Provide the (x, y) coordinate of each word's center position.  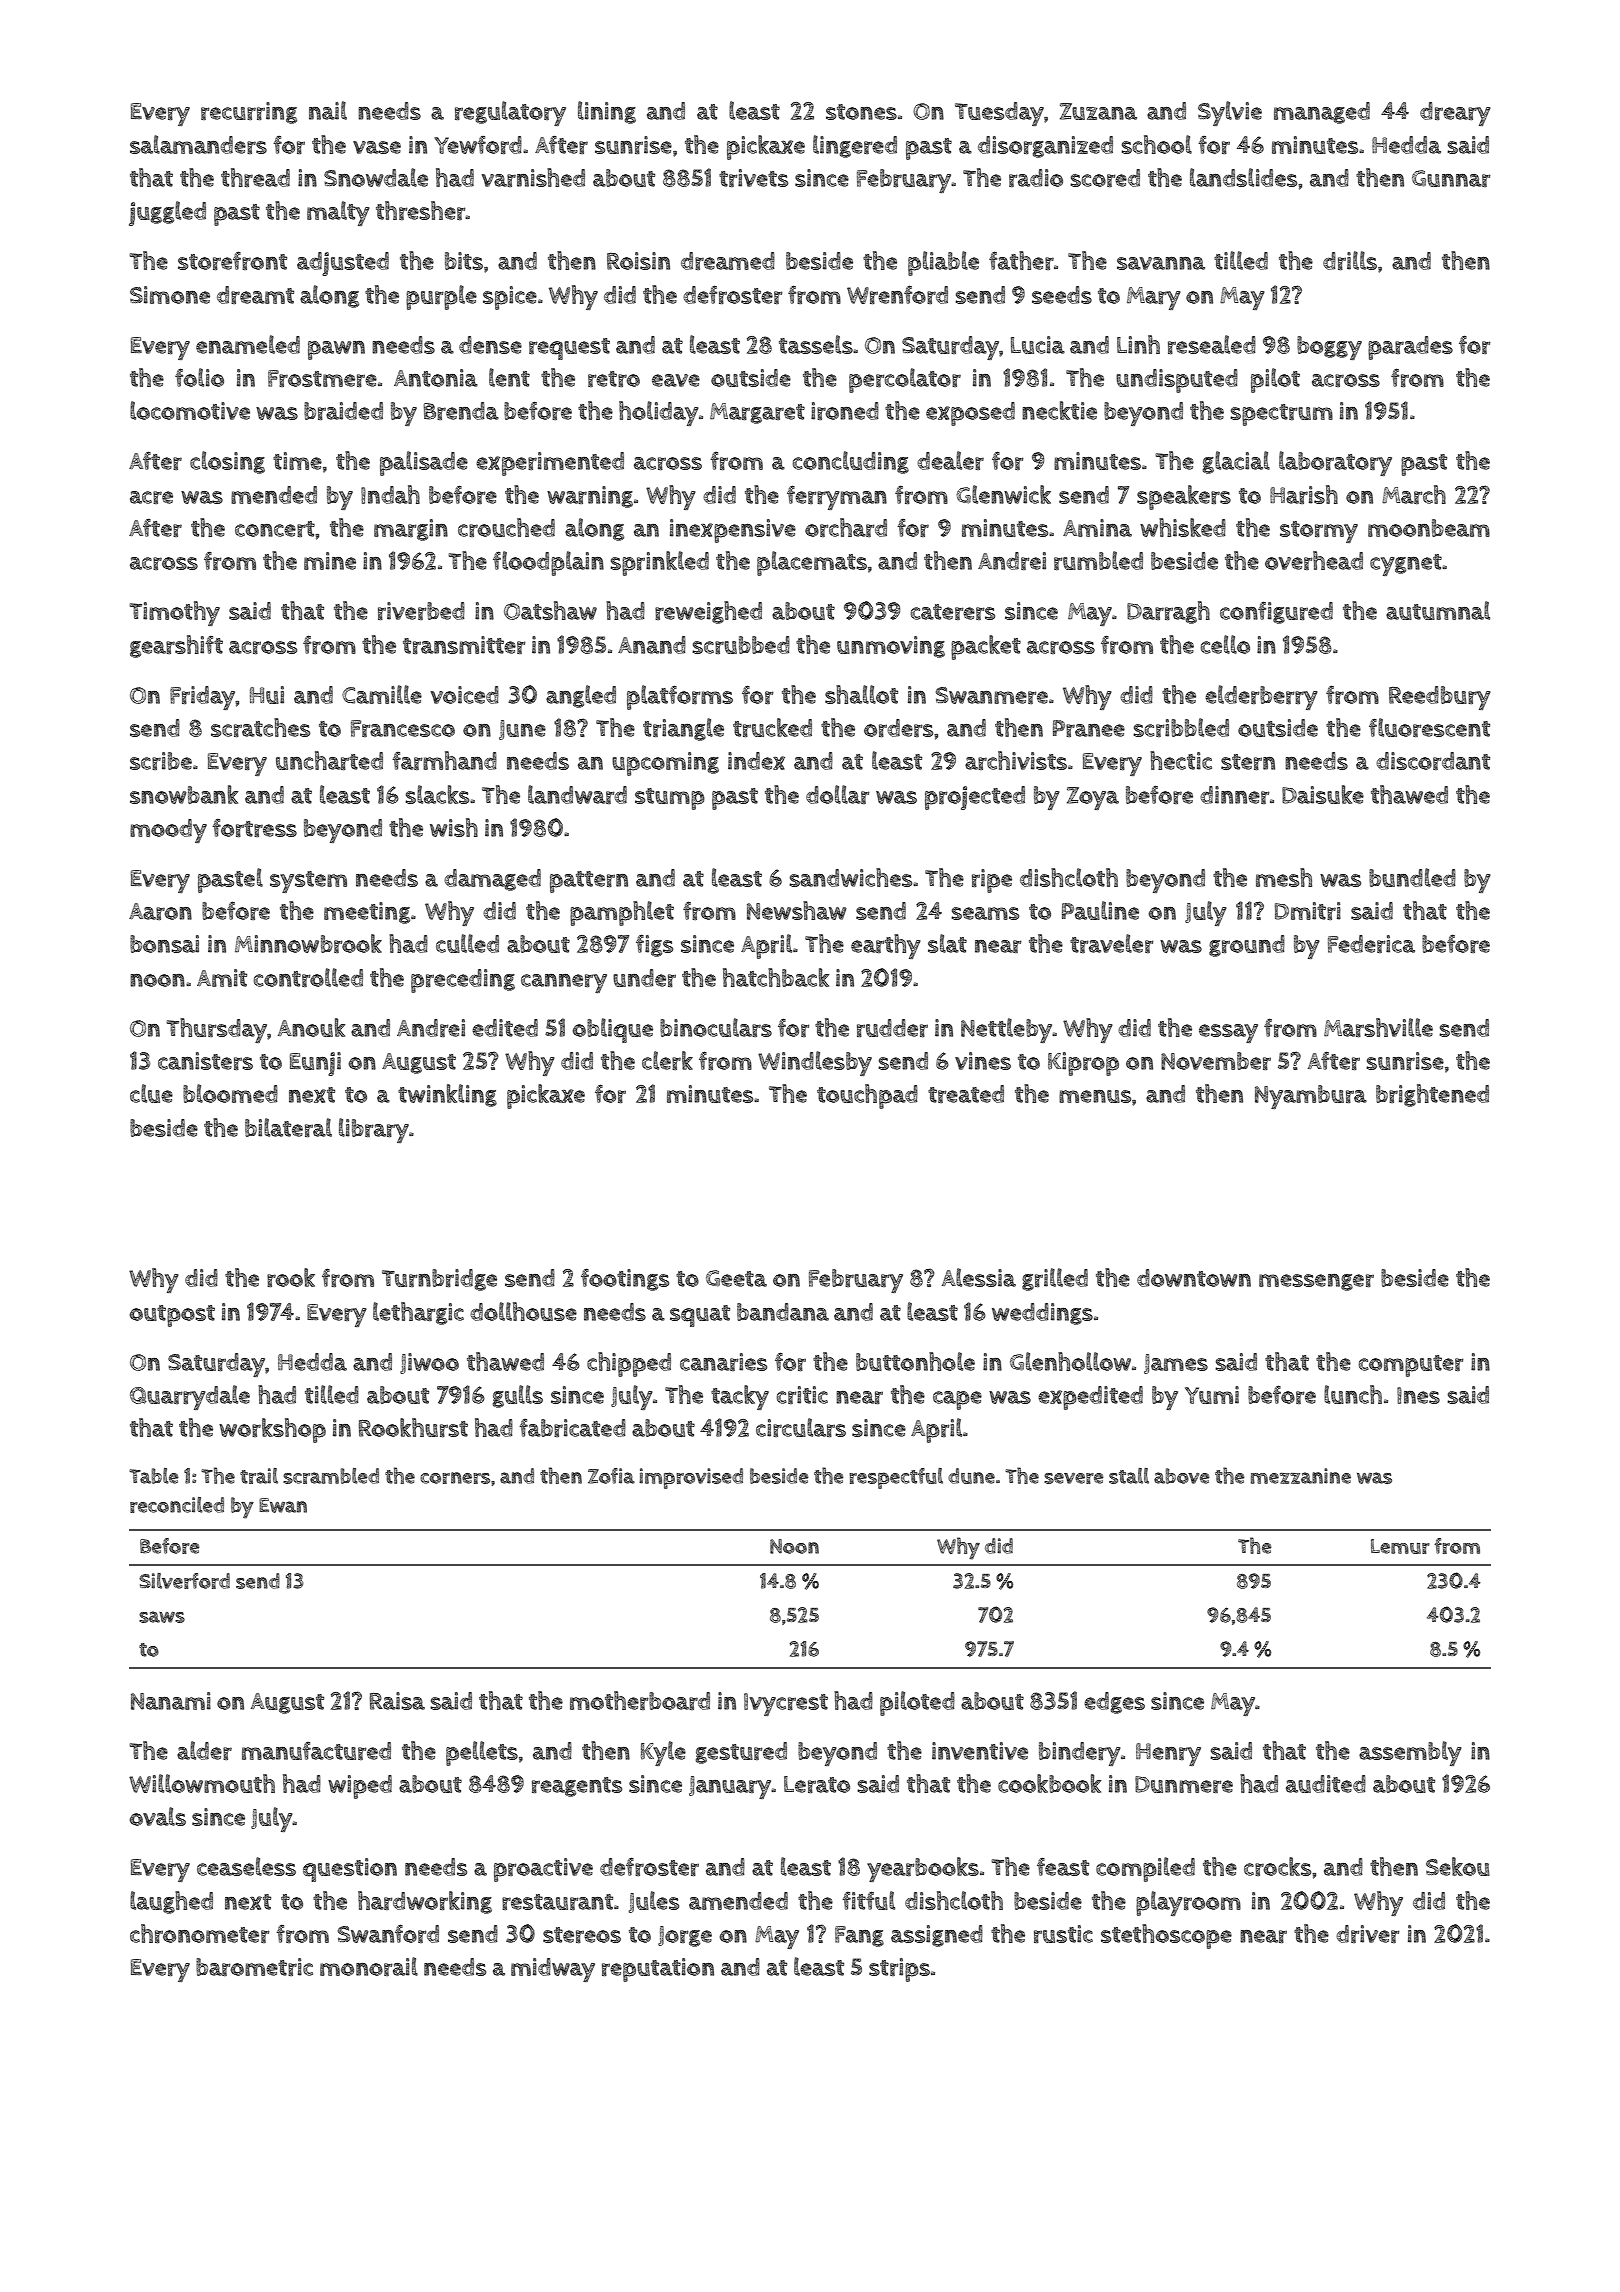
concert (275, 529)
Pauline (1100, 910)
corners (455, 1478)
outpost (172, 1316)
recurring (249, 113)
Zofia (611, 1476)
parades (1410, 348)
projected (975, 798)
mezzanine (1301, 1476)
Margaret (757, 413)
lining (607, 112)
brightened (1432, 1095)
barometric (254, 1967)
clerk (667, 1060)
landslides (1243, 177)
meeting (367, 913)
